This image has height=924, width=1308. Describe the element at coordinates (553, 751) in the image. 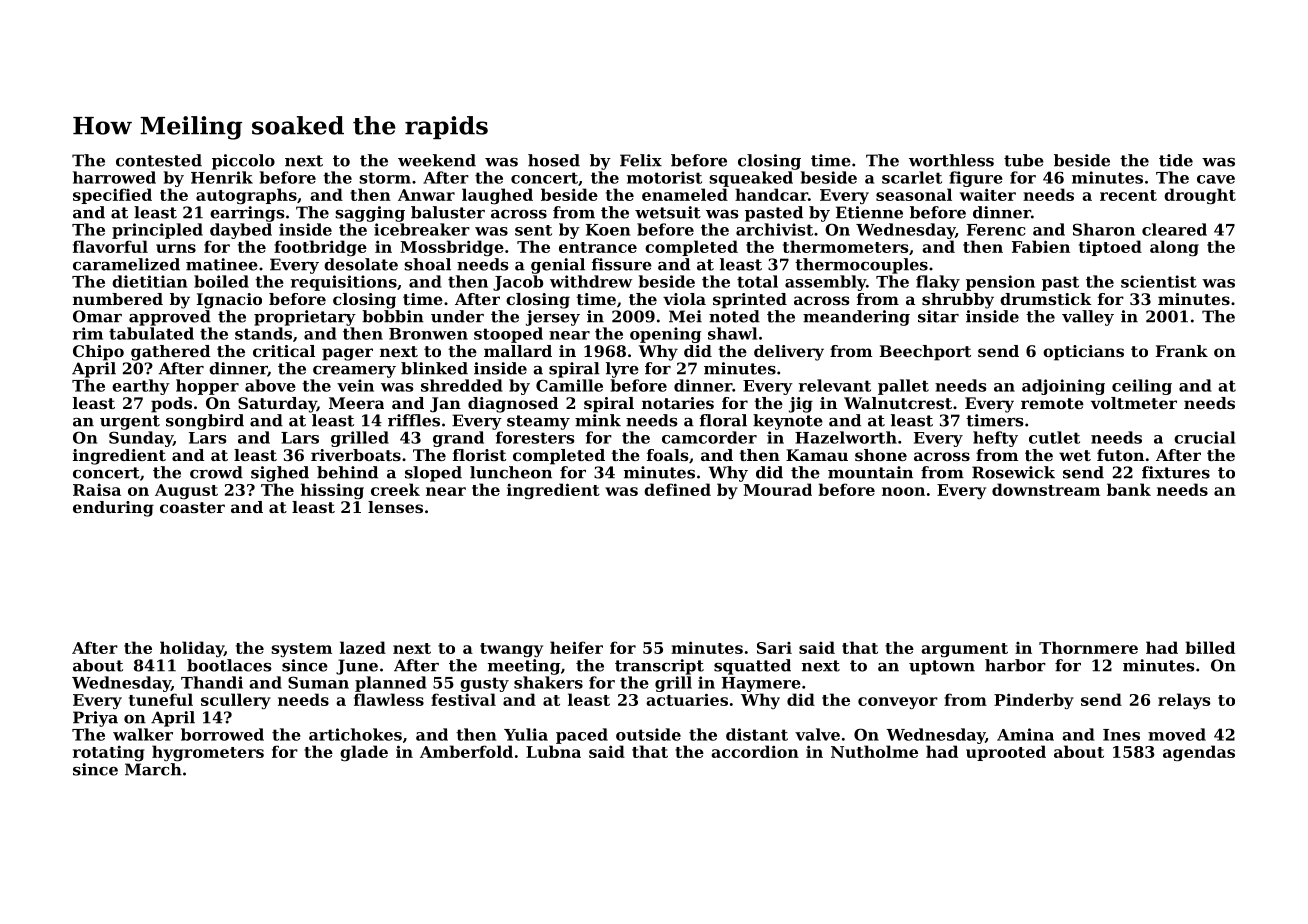

I see `Lubna` at that location.
